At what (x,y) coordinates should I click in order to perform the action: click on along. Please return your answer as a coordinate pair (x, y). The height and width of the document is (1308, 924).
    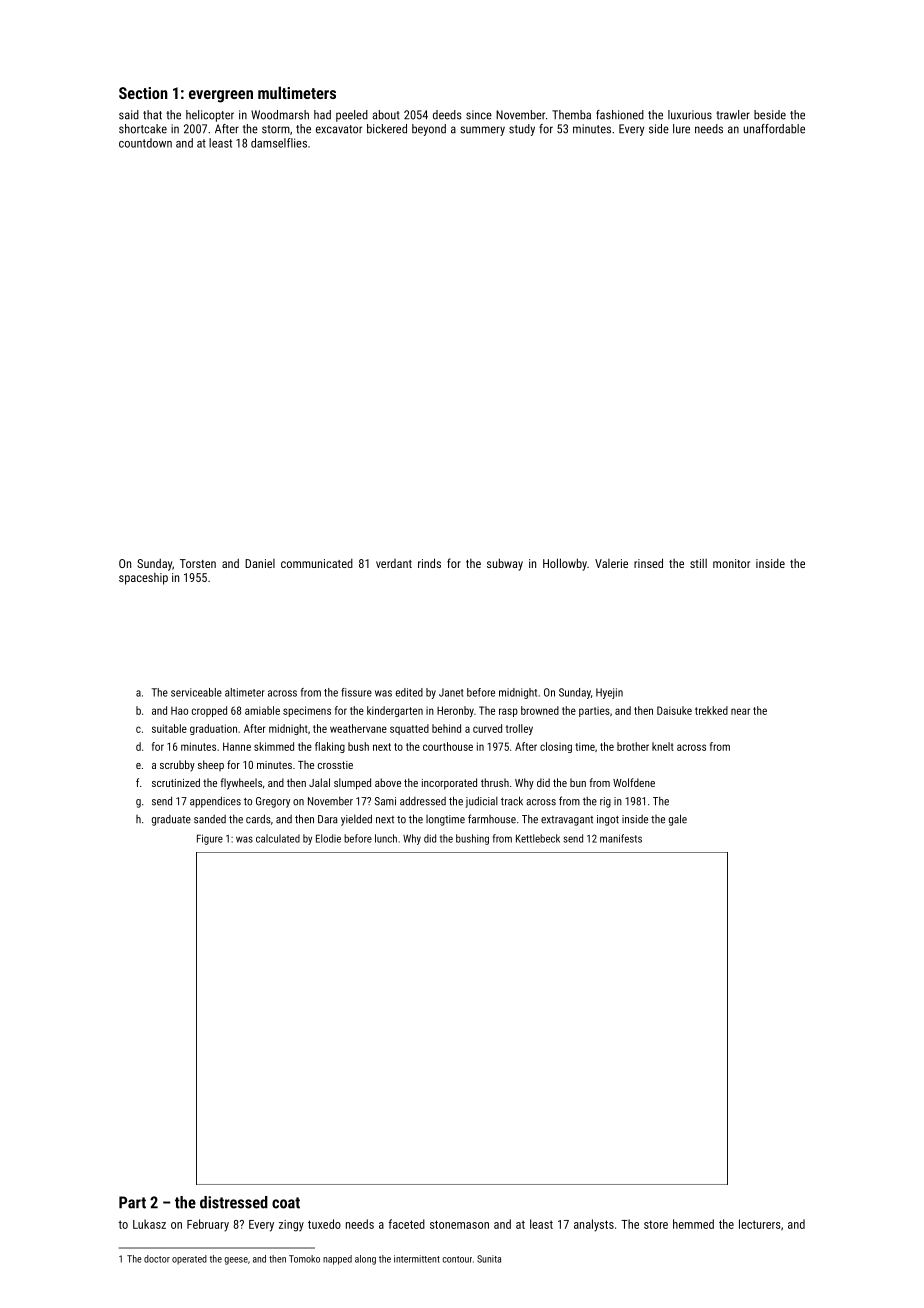
    Looking at the image, I should click on (365, 1260).
